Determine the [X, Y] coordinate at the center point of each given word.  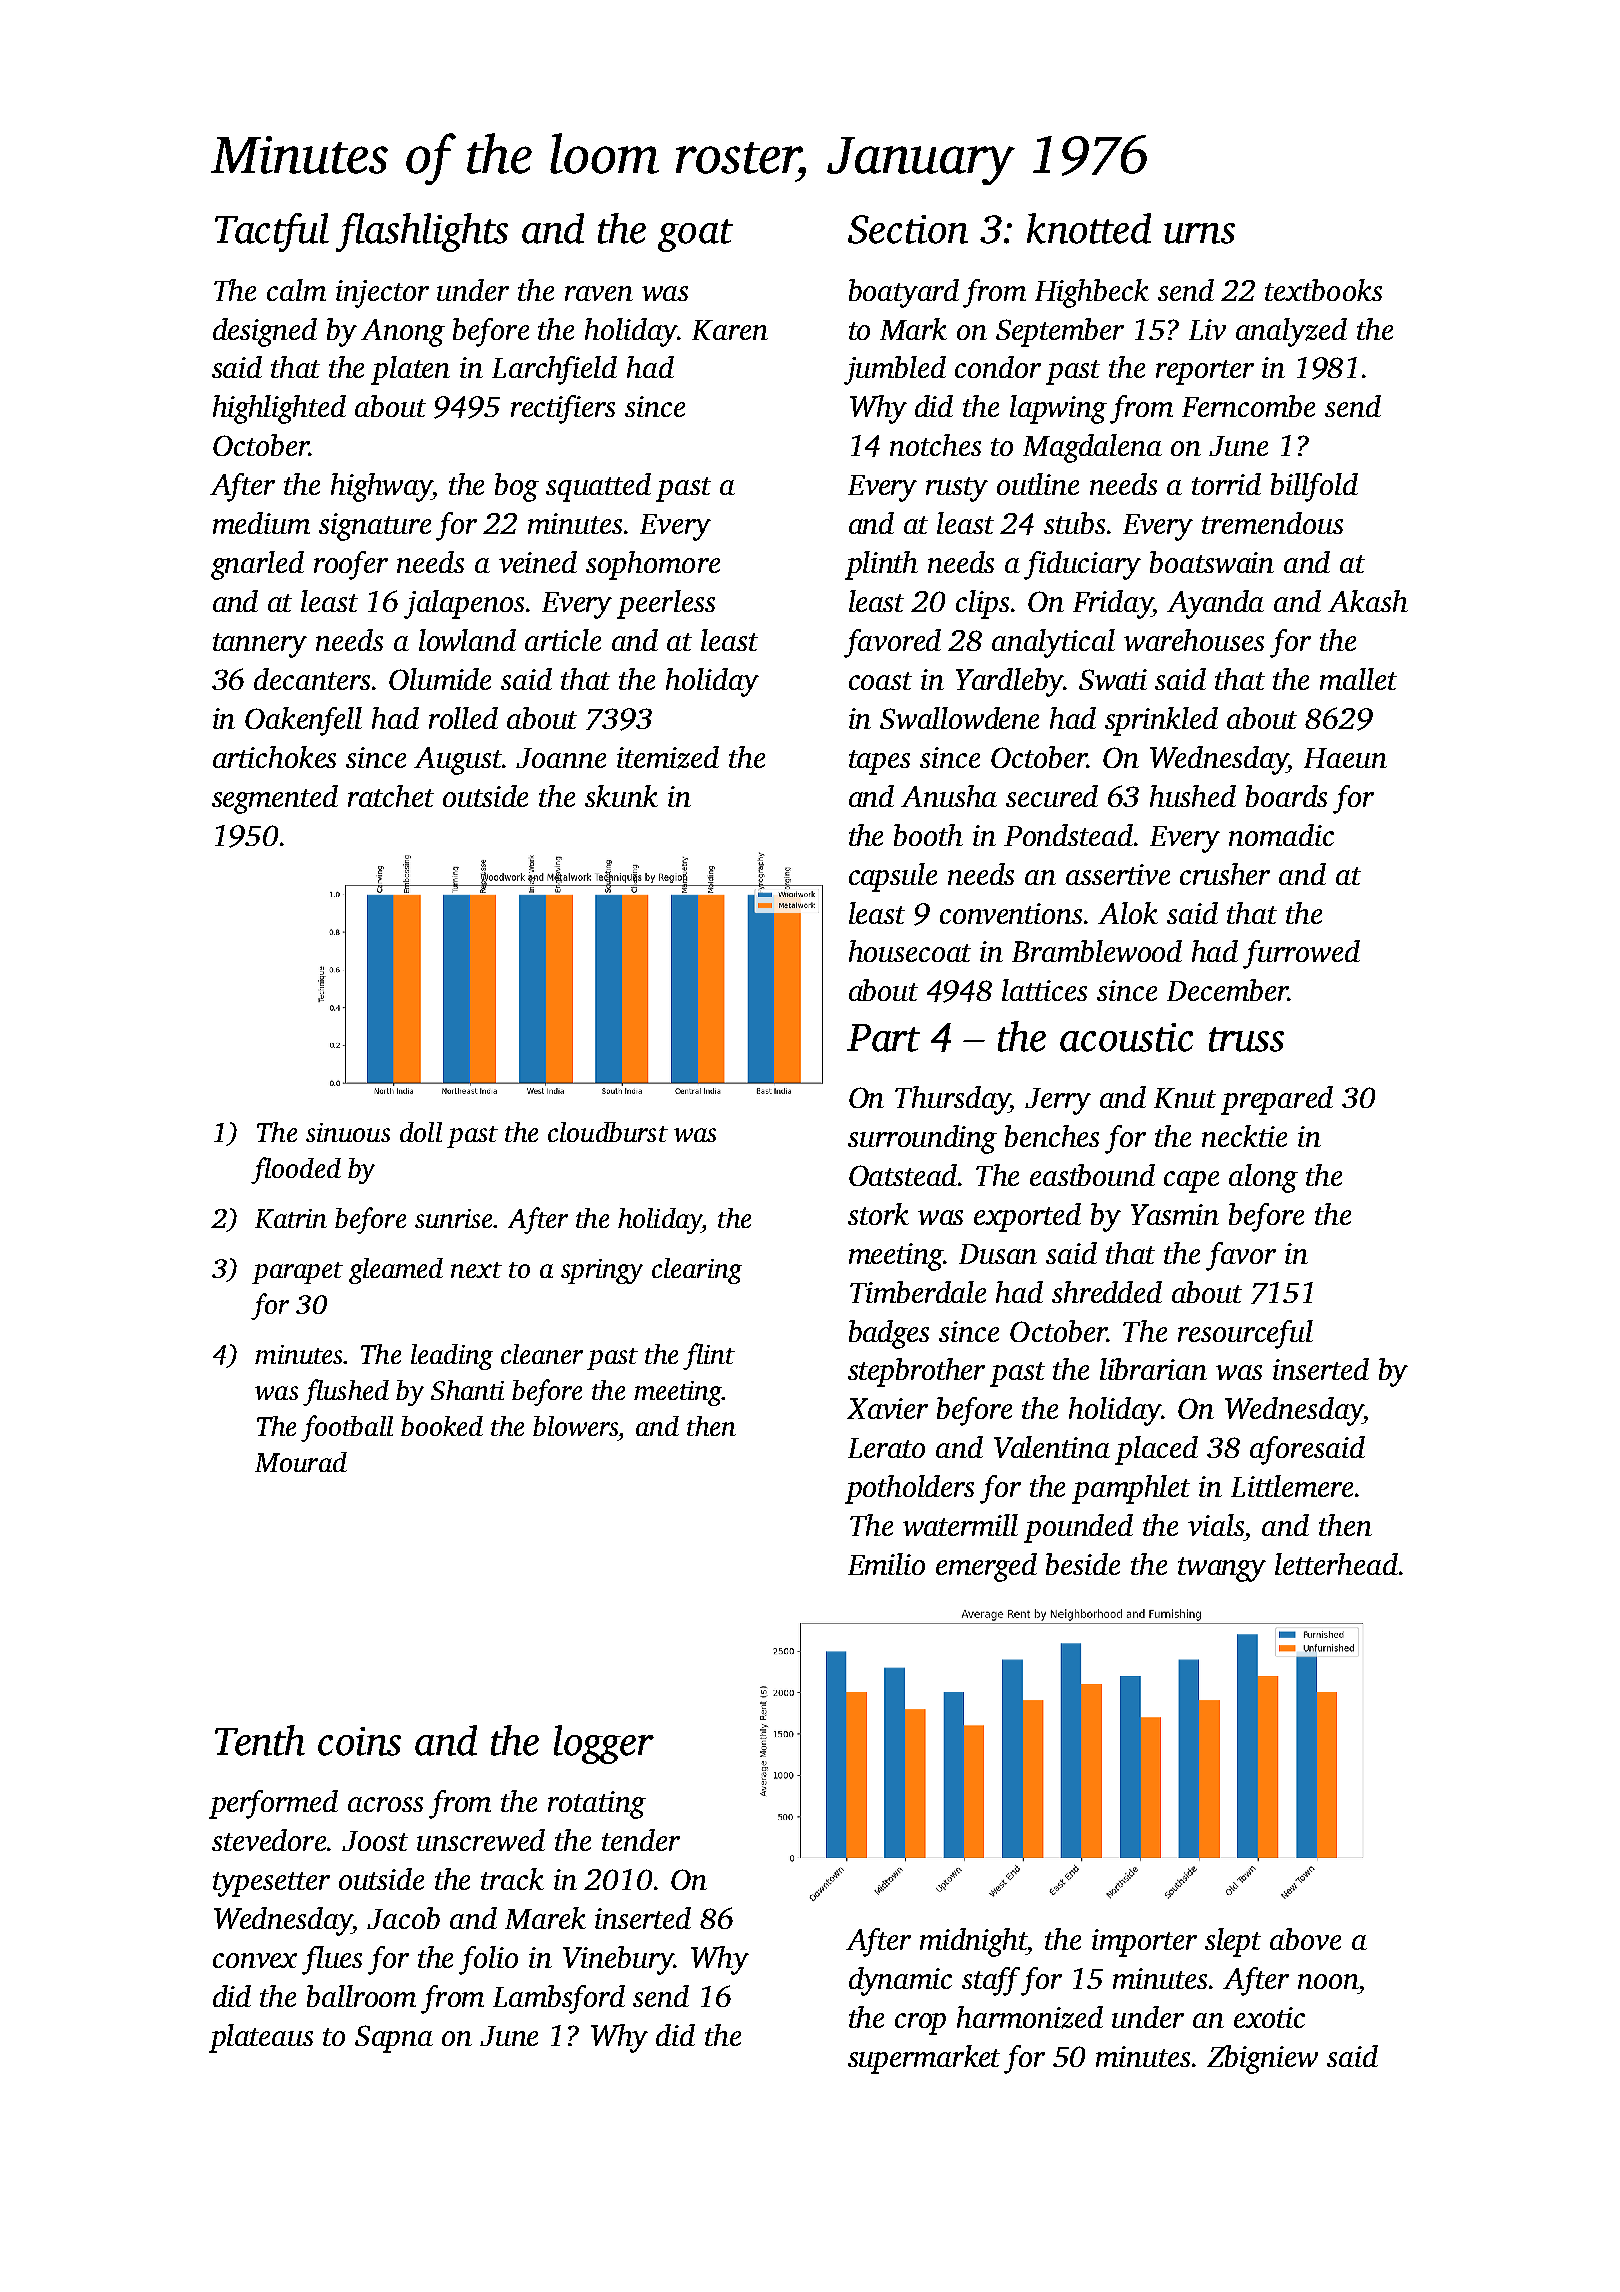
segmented [275, 799]
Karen [730, 330]
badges [889, 1334]
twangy [1222, 1569]
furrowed [1301, 954]
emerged [986, 1567]
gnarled [257, 565]
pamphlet [1131, 1489]
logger [604, 1744]
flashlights [422, 232]
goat [695, 235]
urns [1199, 233]
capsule [893, 877]
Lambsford [559, 1999]
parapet [297, 1273]
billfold [1314, 487]
